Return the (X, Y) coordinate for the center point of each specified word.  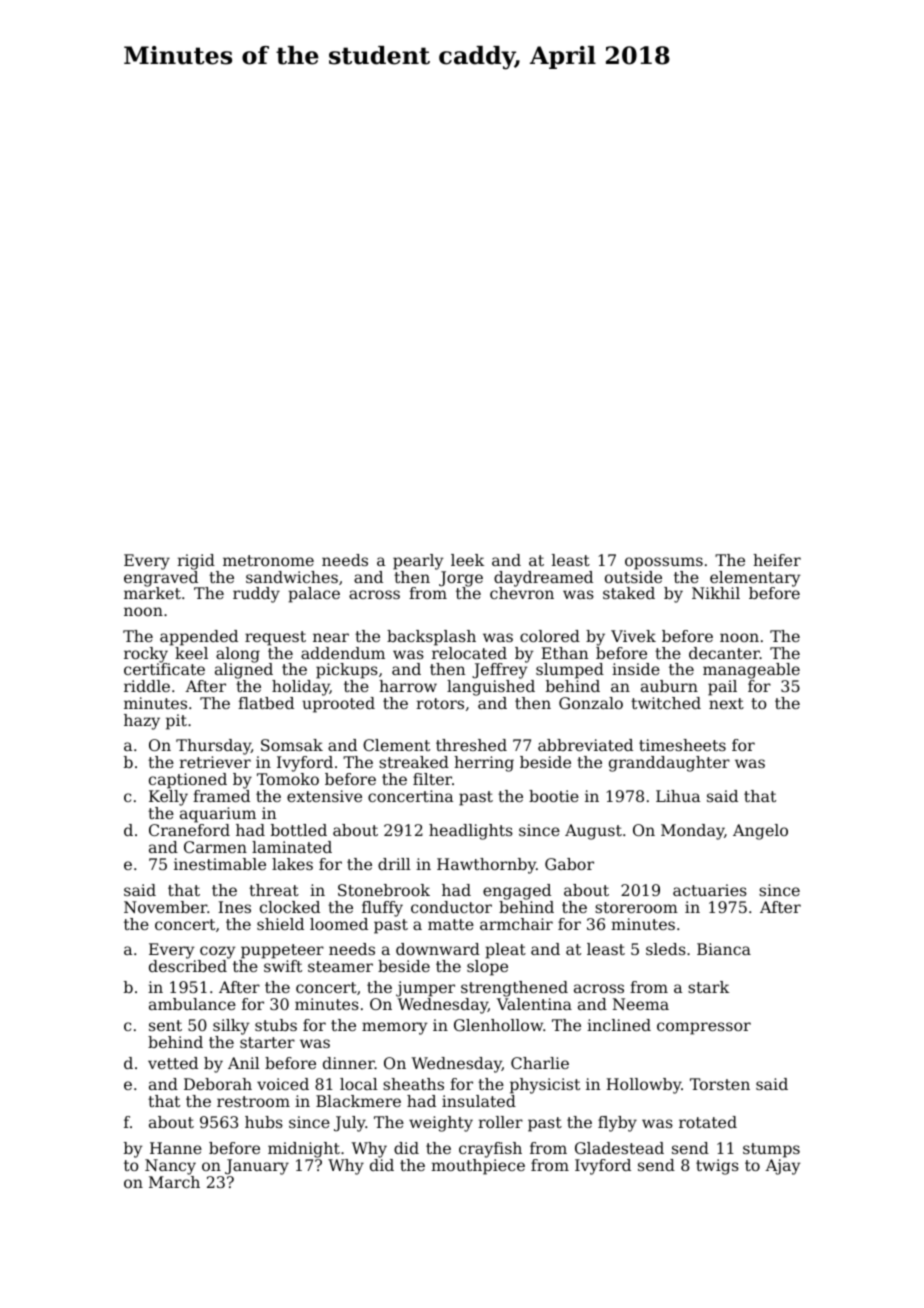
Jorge (461, 579)
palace (314, 595)
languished (491, 688)
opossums (664, 563)
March (174, 1182)
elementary (755, 579)
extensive (324, 796)
